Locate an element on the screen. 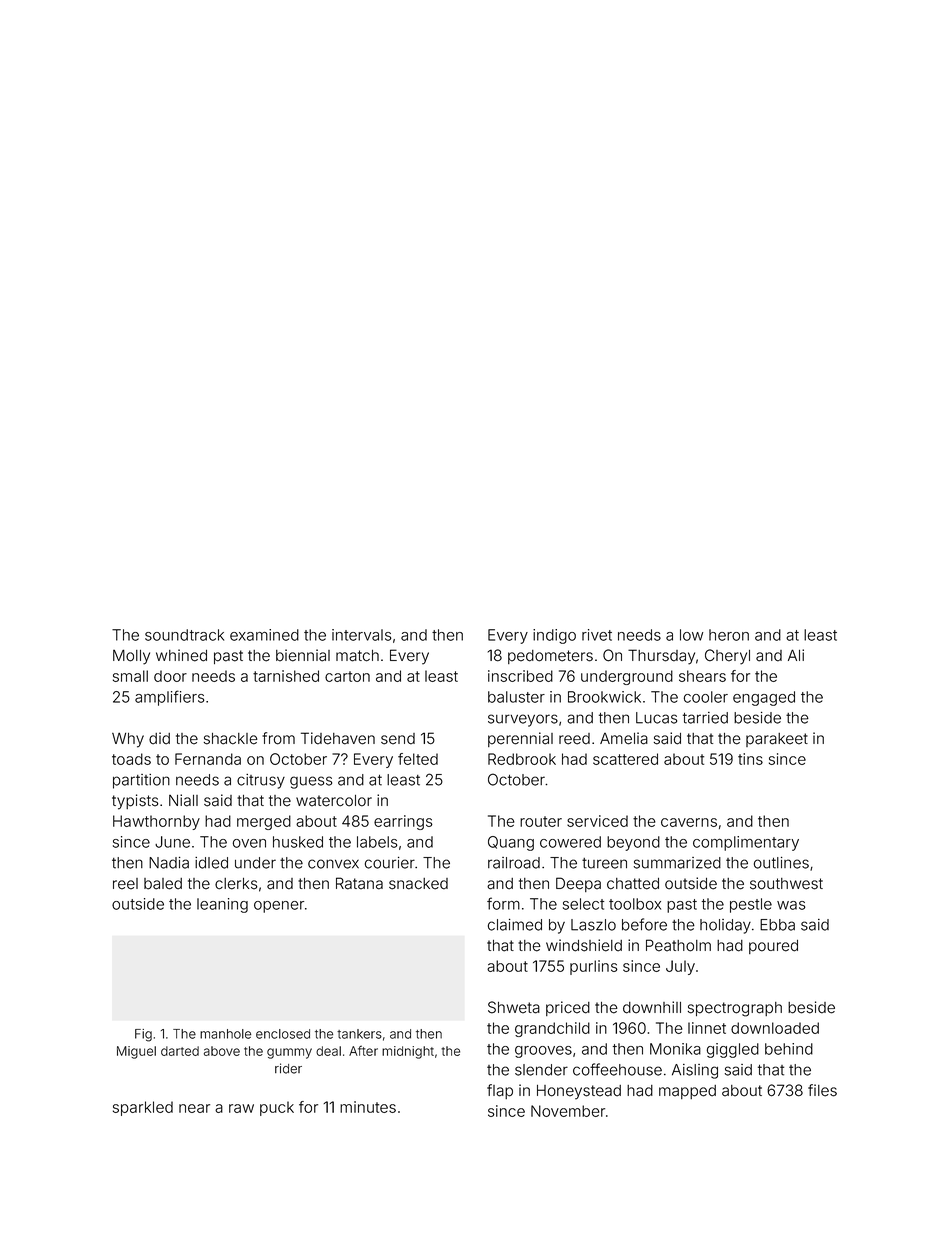 The width and height of the screenshot is (952, 1233). small is located at coordinates (130, 676).
